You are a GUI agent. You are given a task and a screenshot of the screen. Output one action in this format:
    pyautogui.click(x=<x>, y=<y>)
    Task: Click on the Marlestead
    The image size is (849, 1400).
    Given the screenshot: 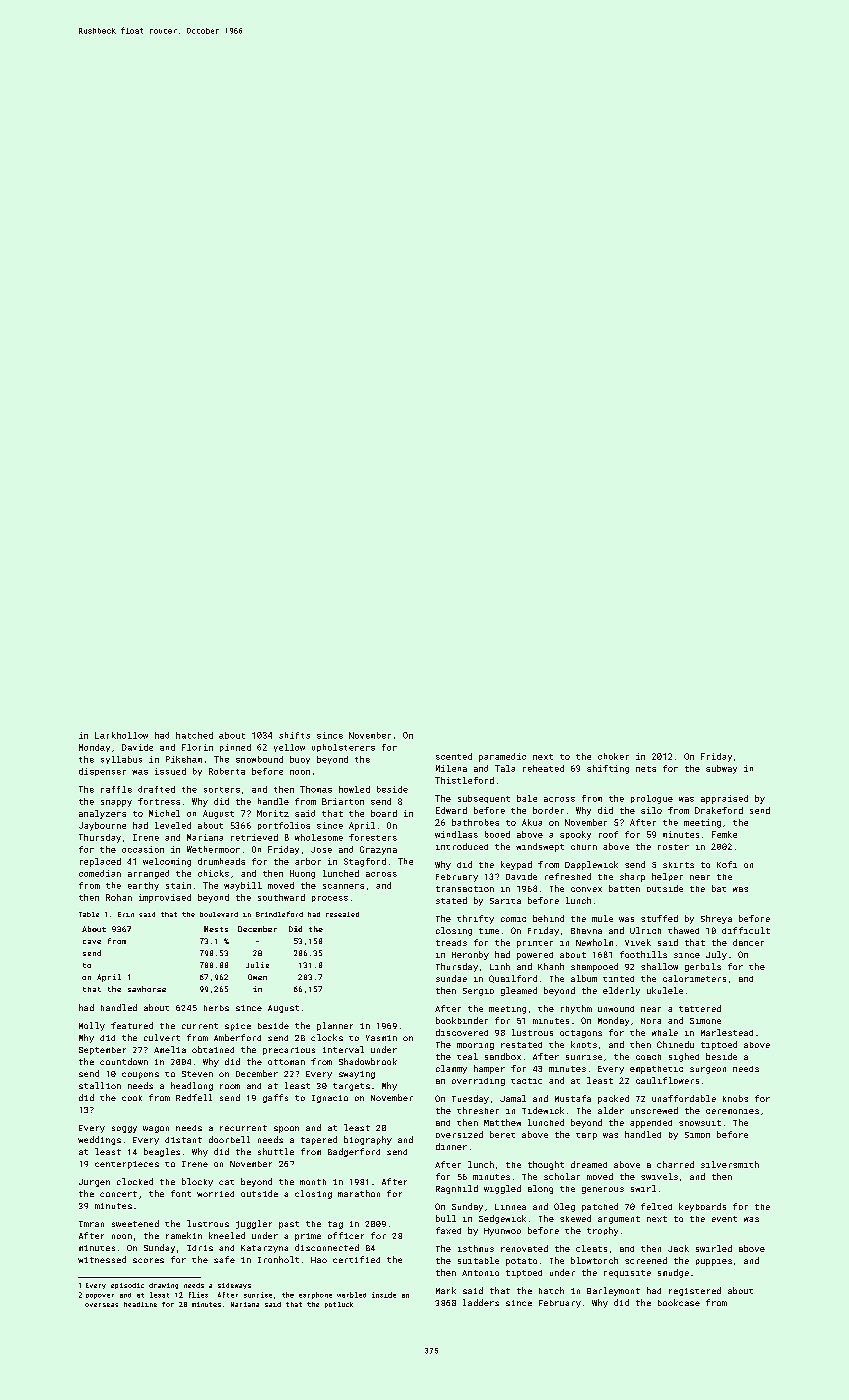 What is the action you would take?
    pyautogui.click(x=727, y=1032)
